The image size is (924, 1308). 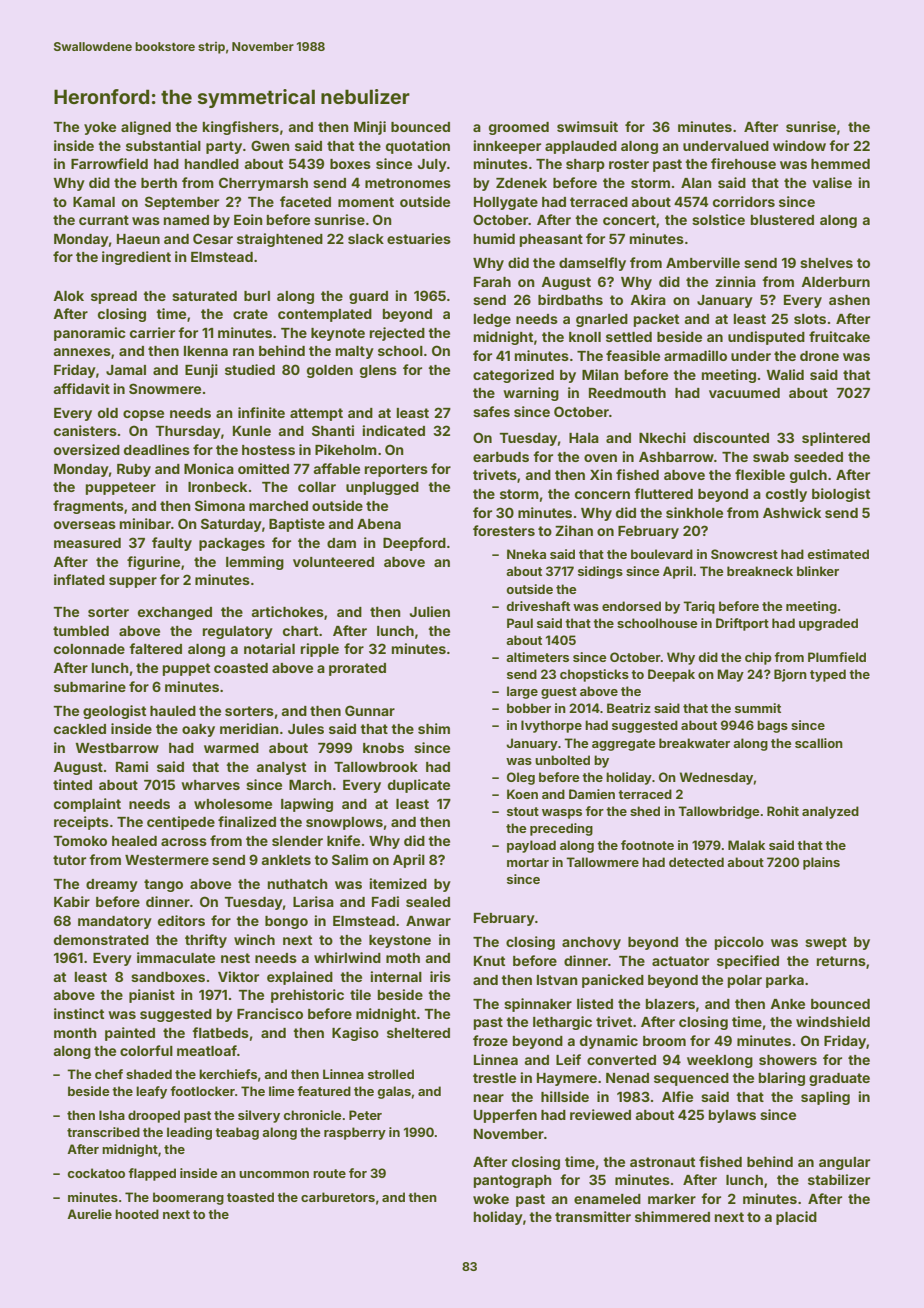 I want to click on uncommon, so click(x=274, y=1174).
